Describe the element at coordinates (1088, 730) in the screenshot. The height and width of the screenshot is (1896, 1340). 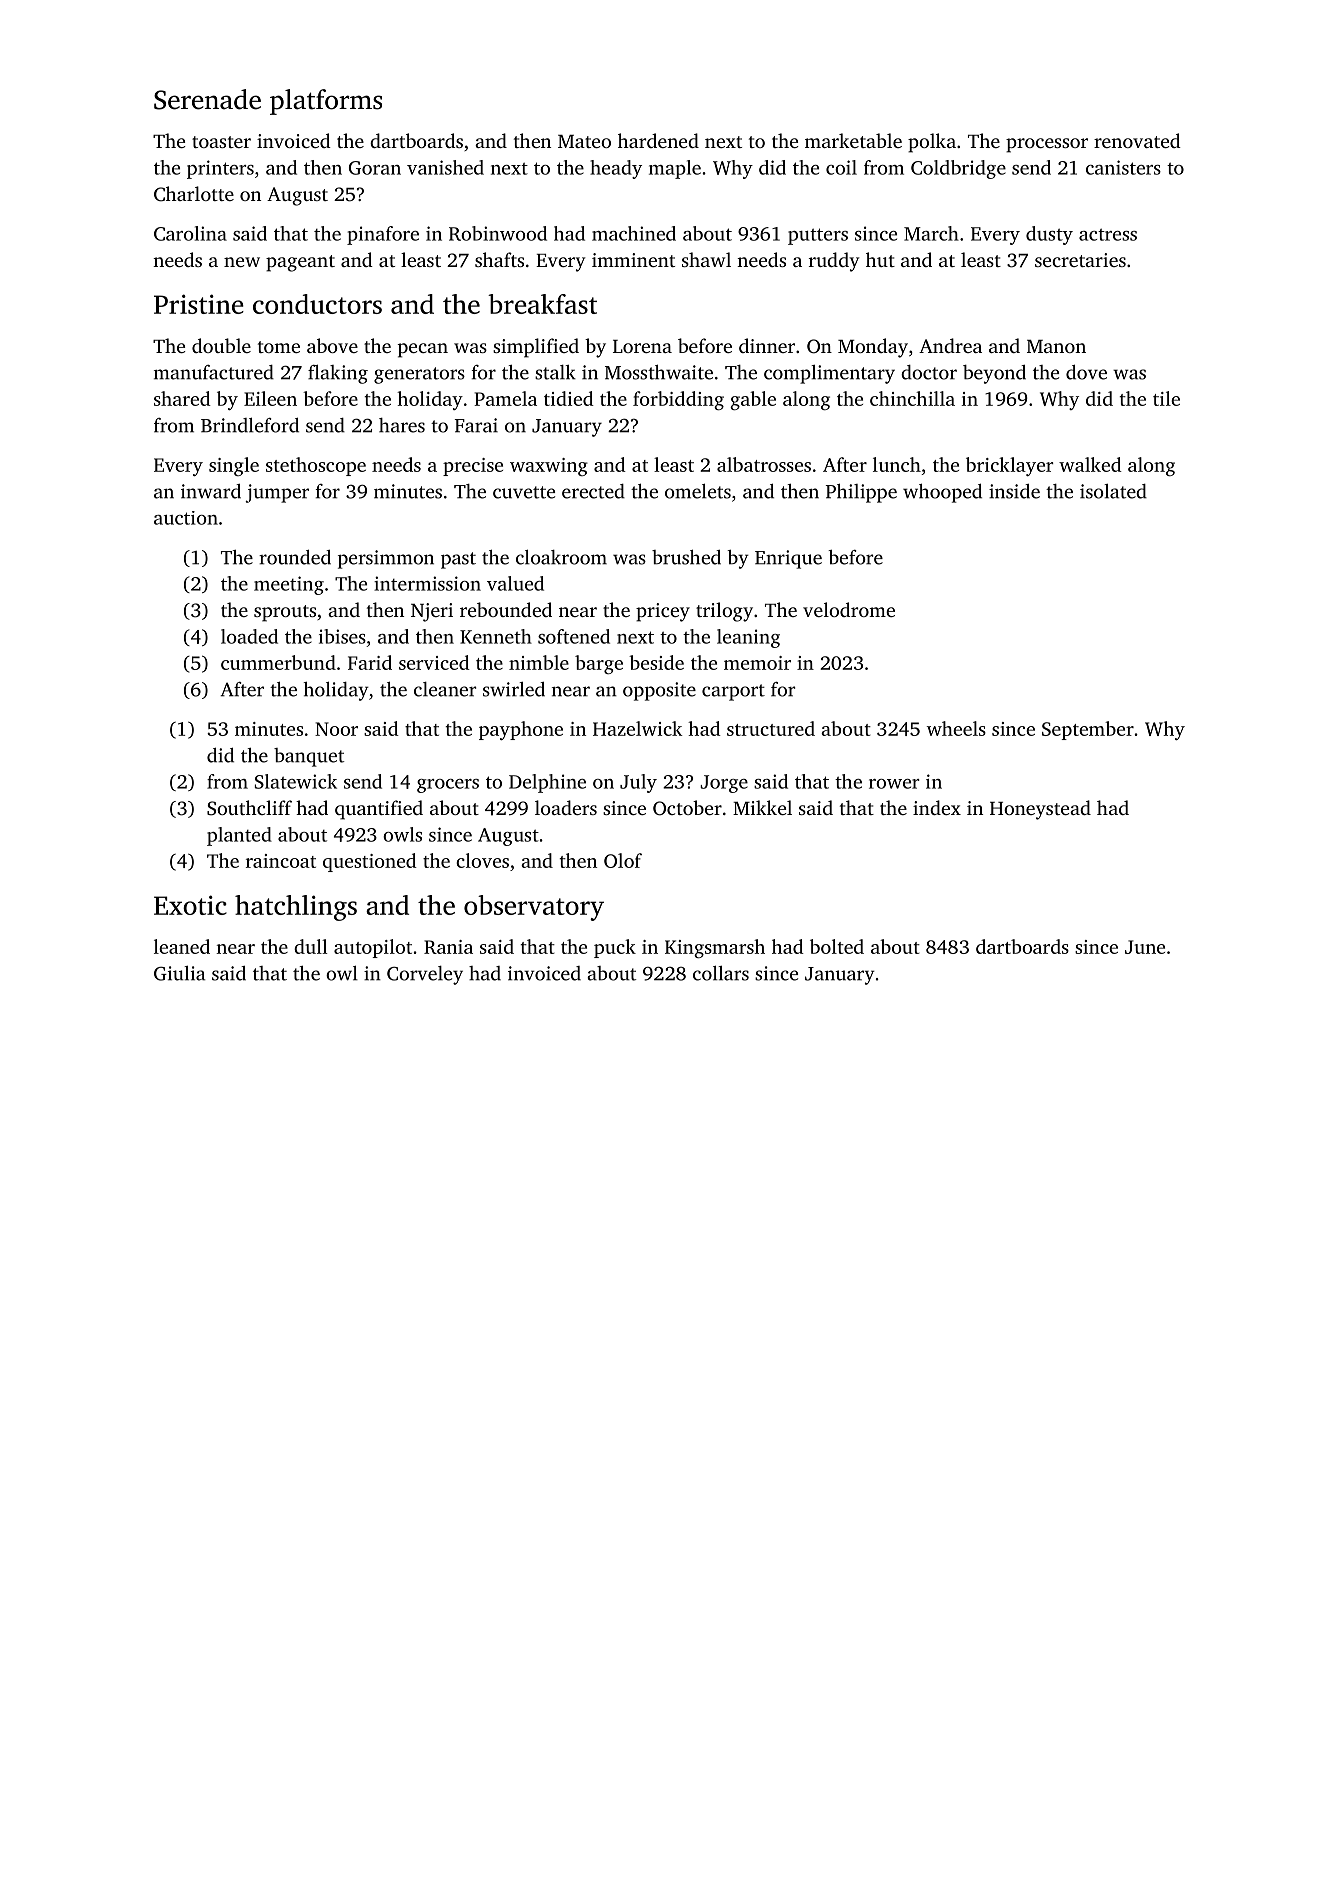
I see `September` at that location.
